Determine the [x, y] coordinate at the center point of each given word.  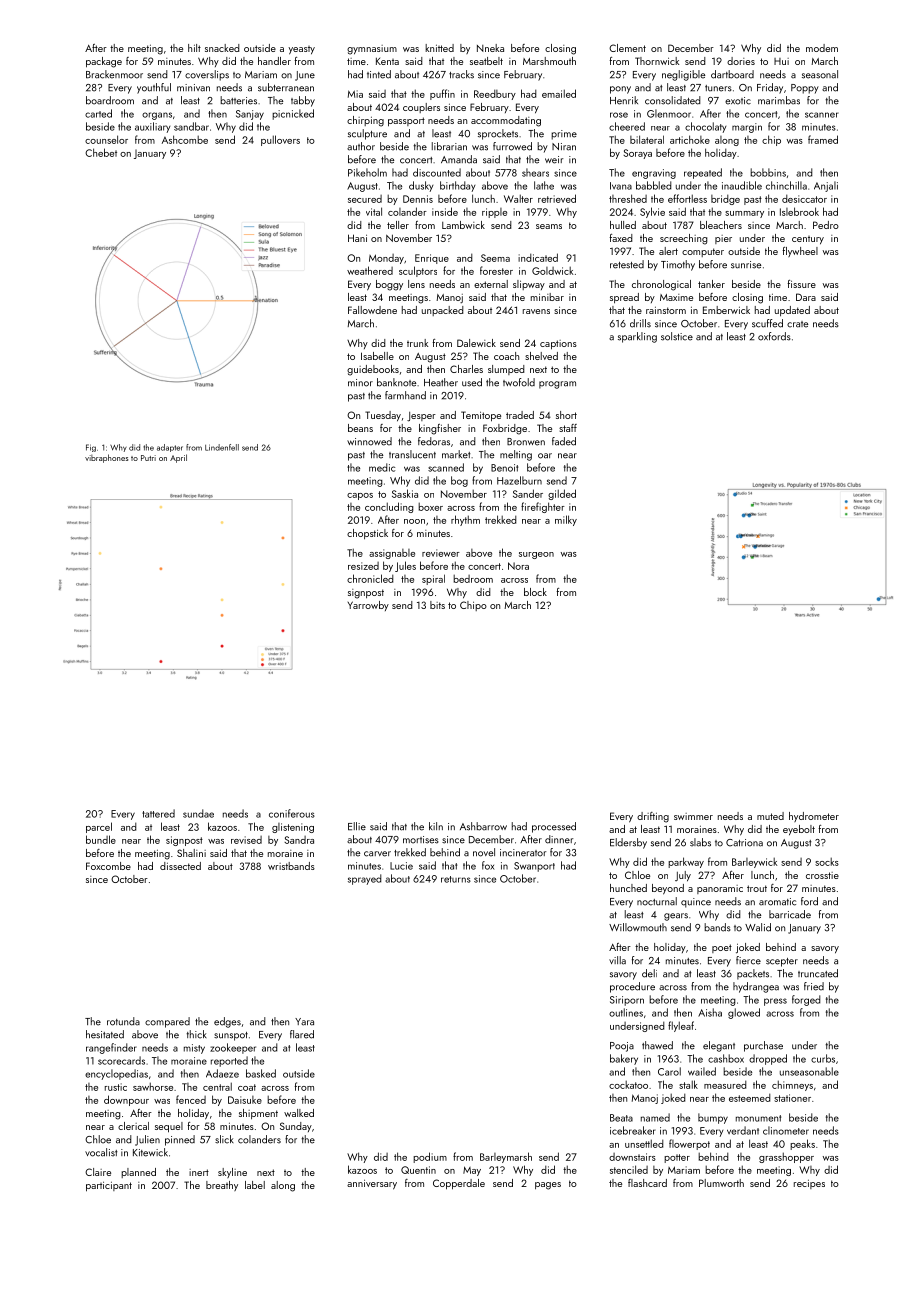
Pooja [622, 1047]
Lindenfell [222, 447]
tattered [158, 813]
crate [797, 324]
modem [822, 48]
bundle [101, 839]
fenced [191, 1099]
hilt [194, 48]
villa [617, 960]
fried [814, 986]
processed [554, 827]
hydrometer [814, 817]
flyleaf [681, 1026]
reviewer [441, 553]
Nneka [490, 48]
